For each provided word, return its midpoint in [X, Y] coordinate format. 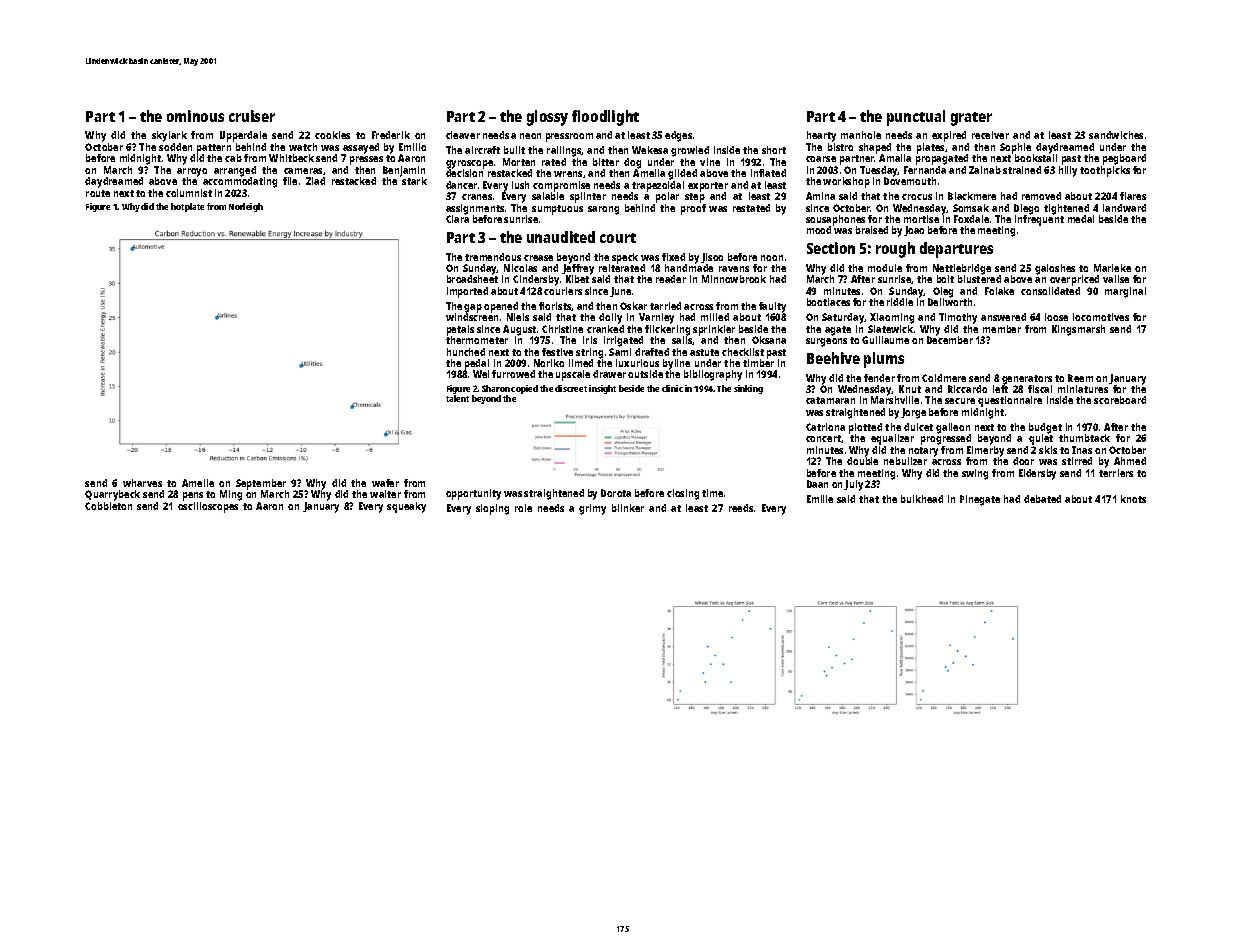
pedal [477, 364]
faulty [772, 307]
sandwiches [1116, 135]
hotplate [187, 207]
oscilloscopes [208, 507]
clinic [672, 388]
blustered [979, 279]
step [695, 198]
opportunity [473, 494]
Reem [1080, 378]
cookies [332, 135]
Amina [820, 196]
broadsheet [472, 279]
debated [1042, 499]
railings [564, 151]
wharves [142, 483]
